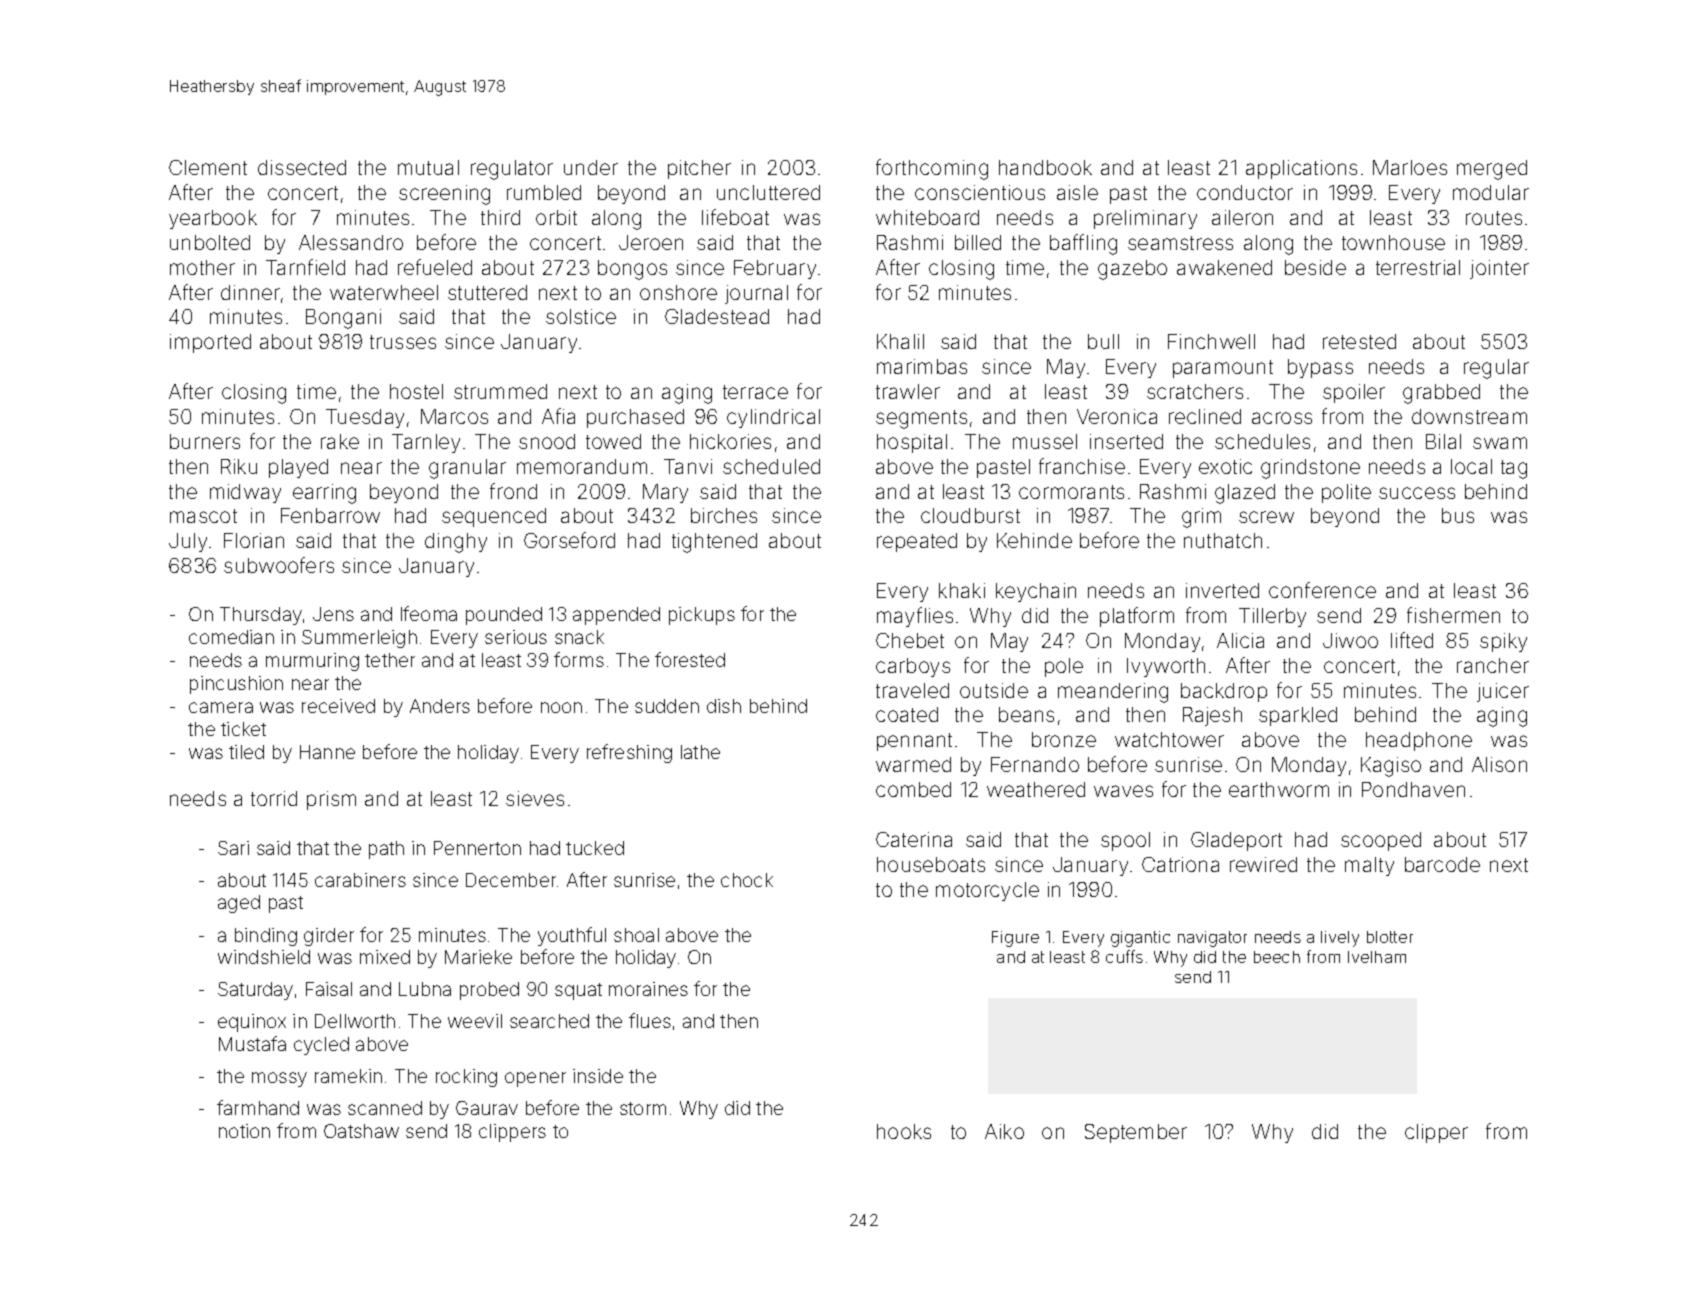 Image resolution: width=1698 pixels, height=1312 pixels. What do you see at coordinates (771, 466) in the screenshot?
I see `scheduled` at bounding box center [771, 466].
